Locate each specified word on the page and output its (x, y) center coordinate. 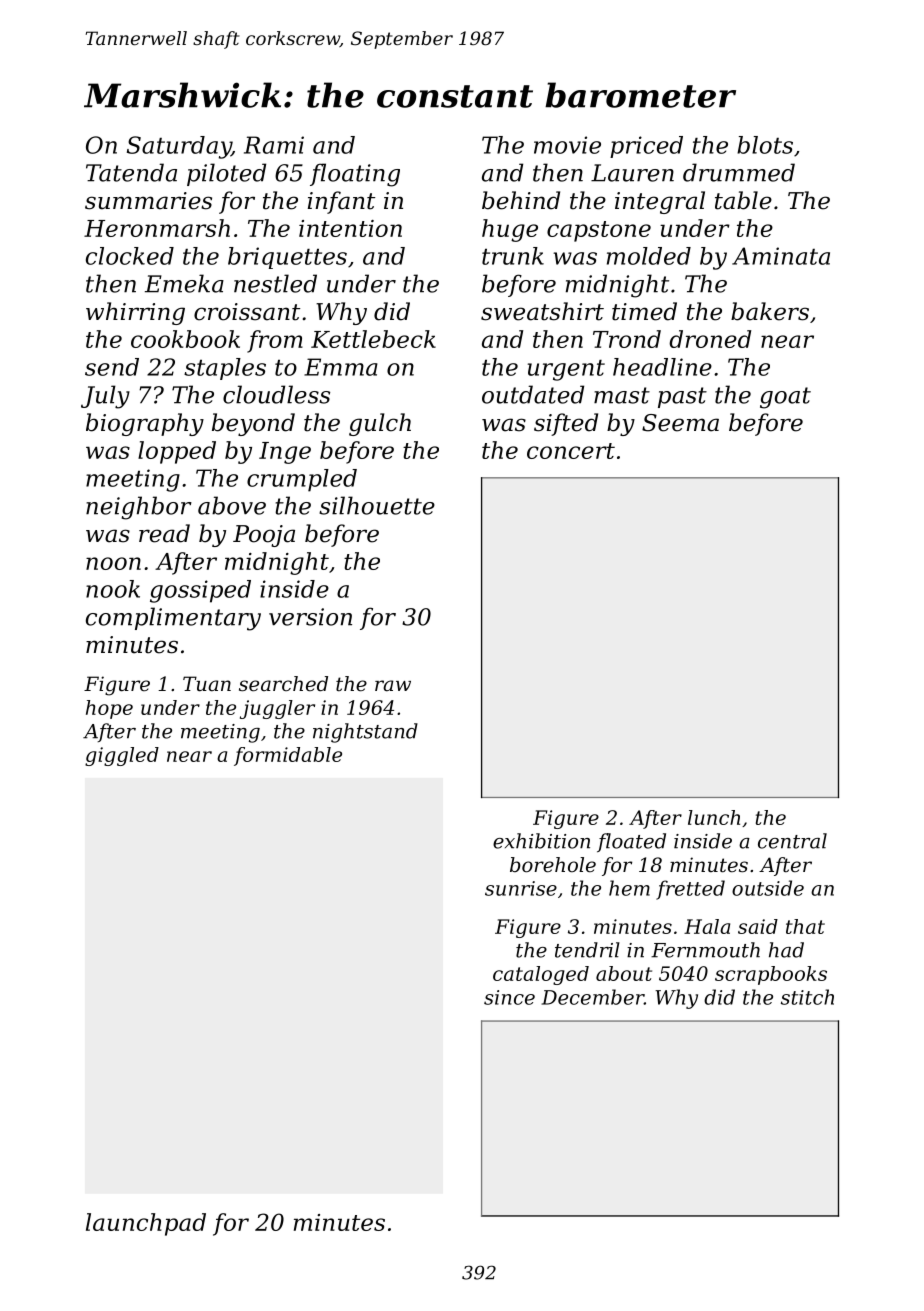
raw (393, 686)
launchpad (146, 1224)
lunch (714, 817)
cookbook (185, 339)
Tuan (207, 684)
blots (765, 145)
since (509, 997)
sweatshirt (542, 311)
